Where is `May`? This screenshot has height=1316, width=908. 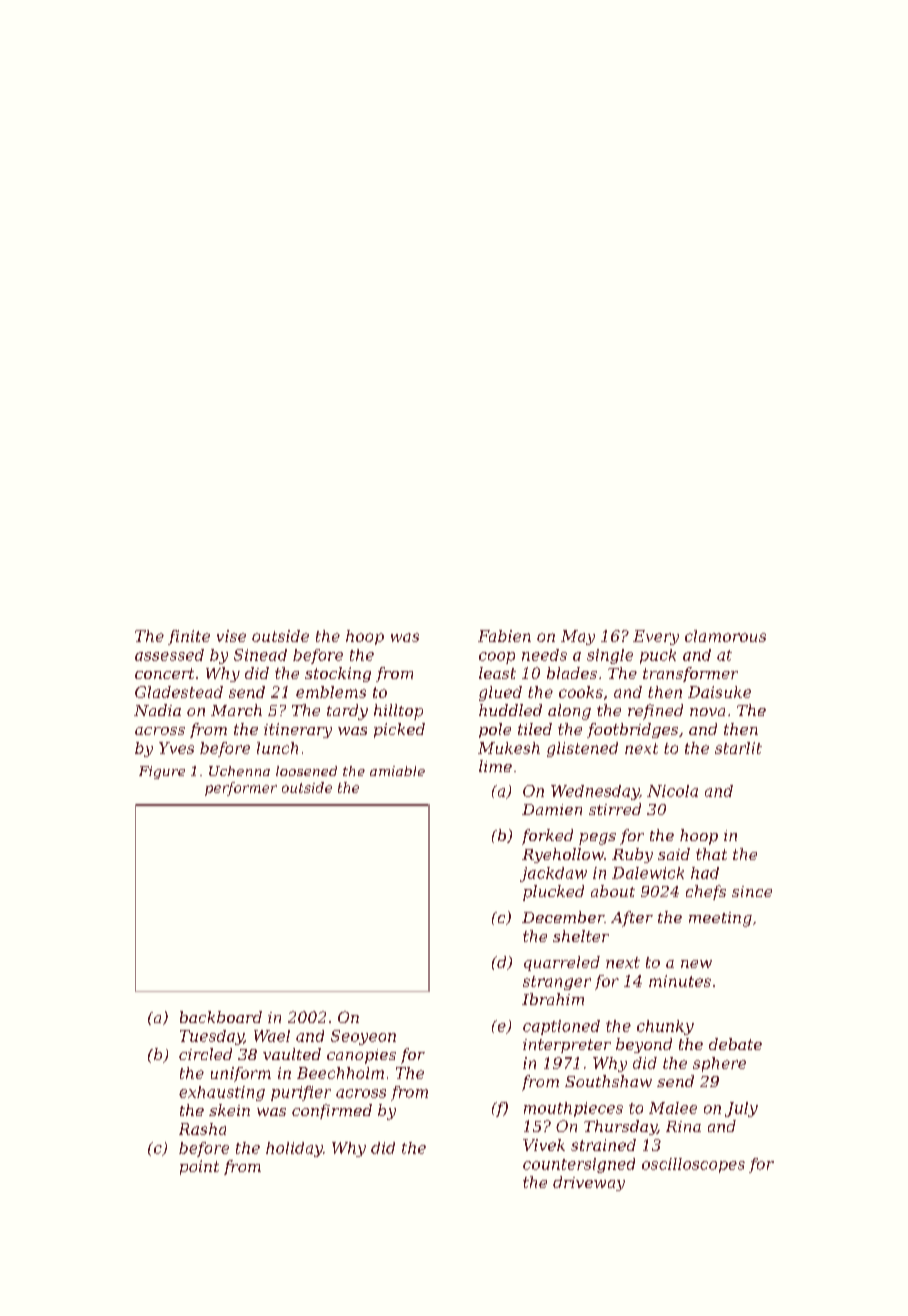 May is located at coordinates (578, 637).
